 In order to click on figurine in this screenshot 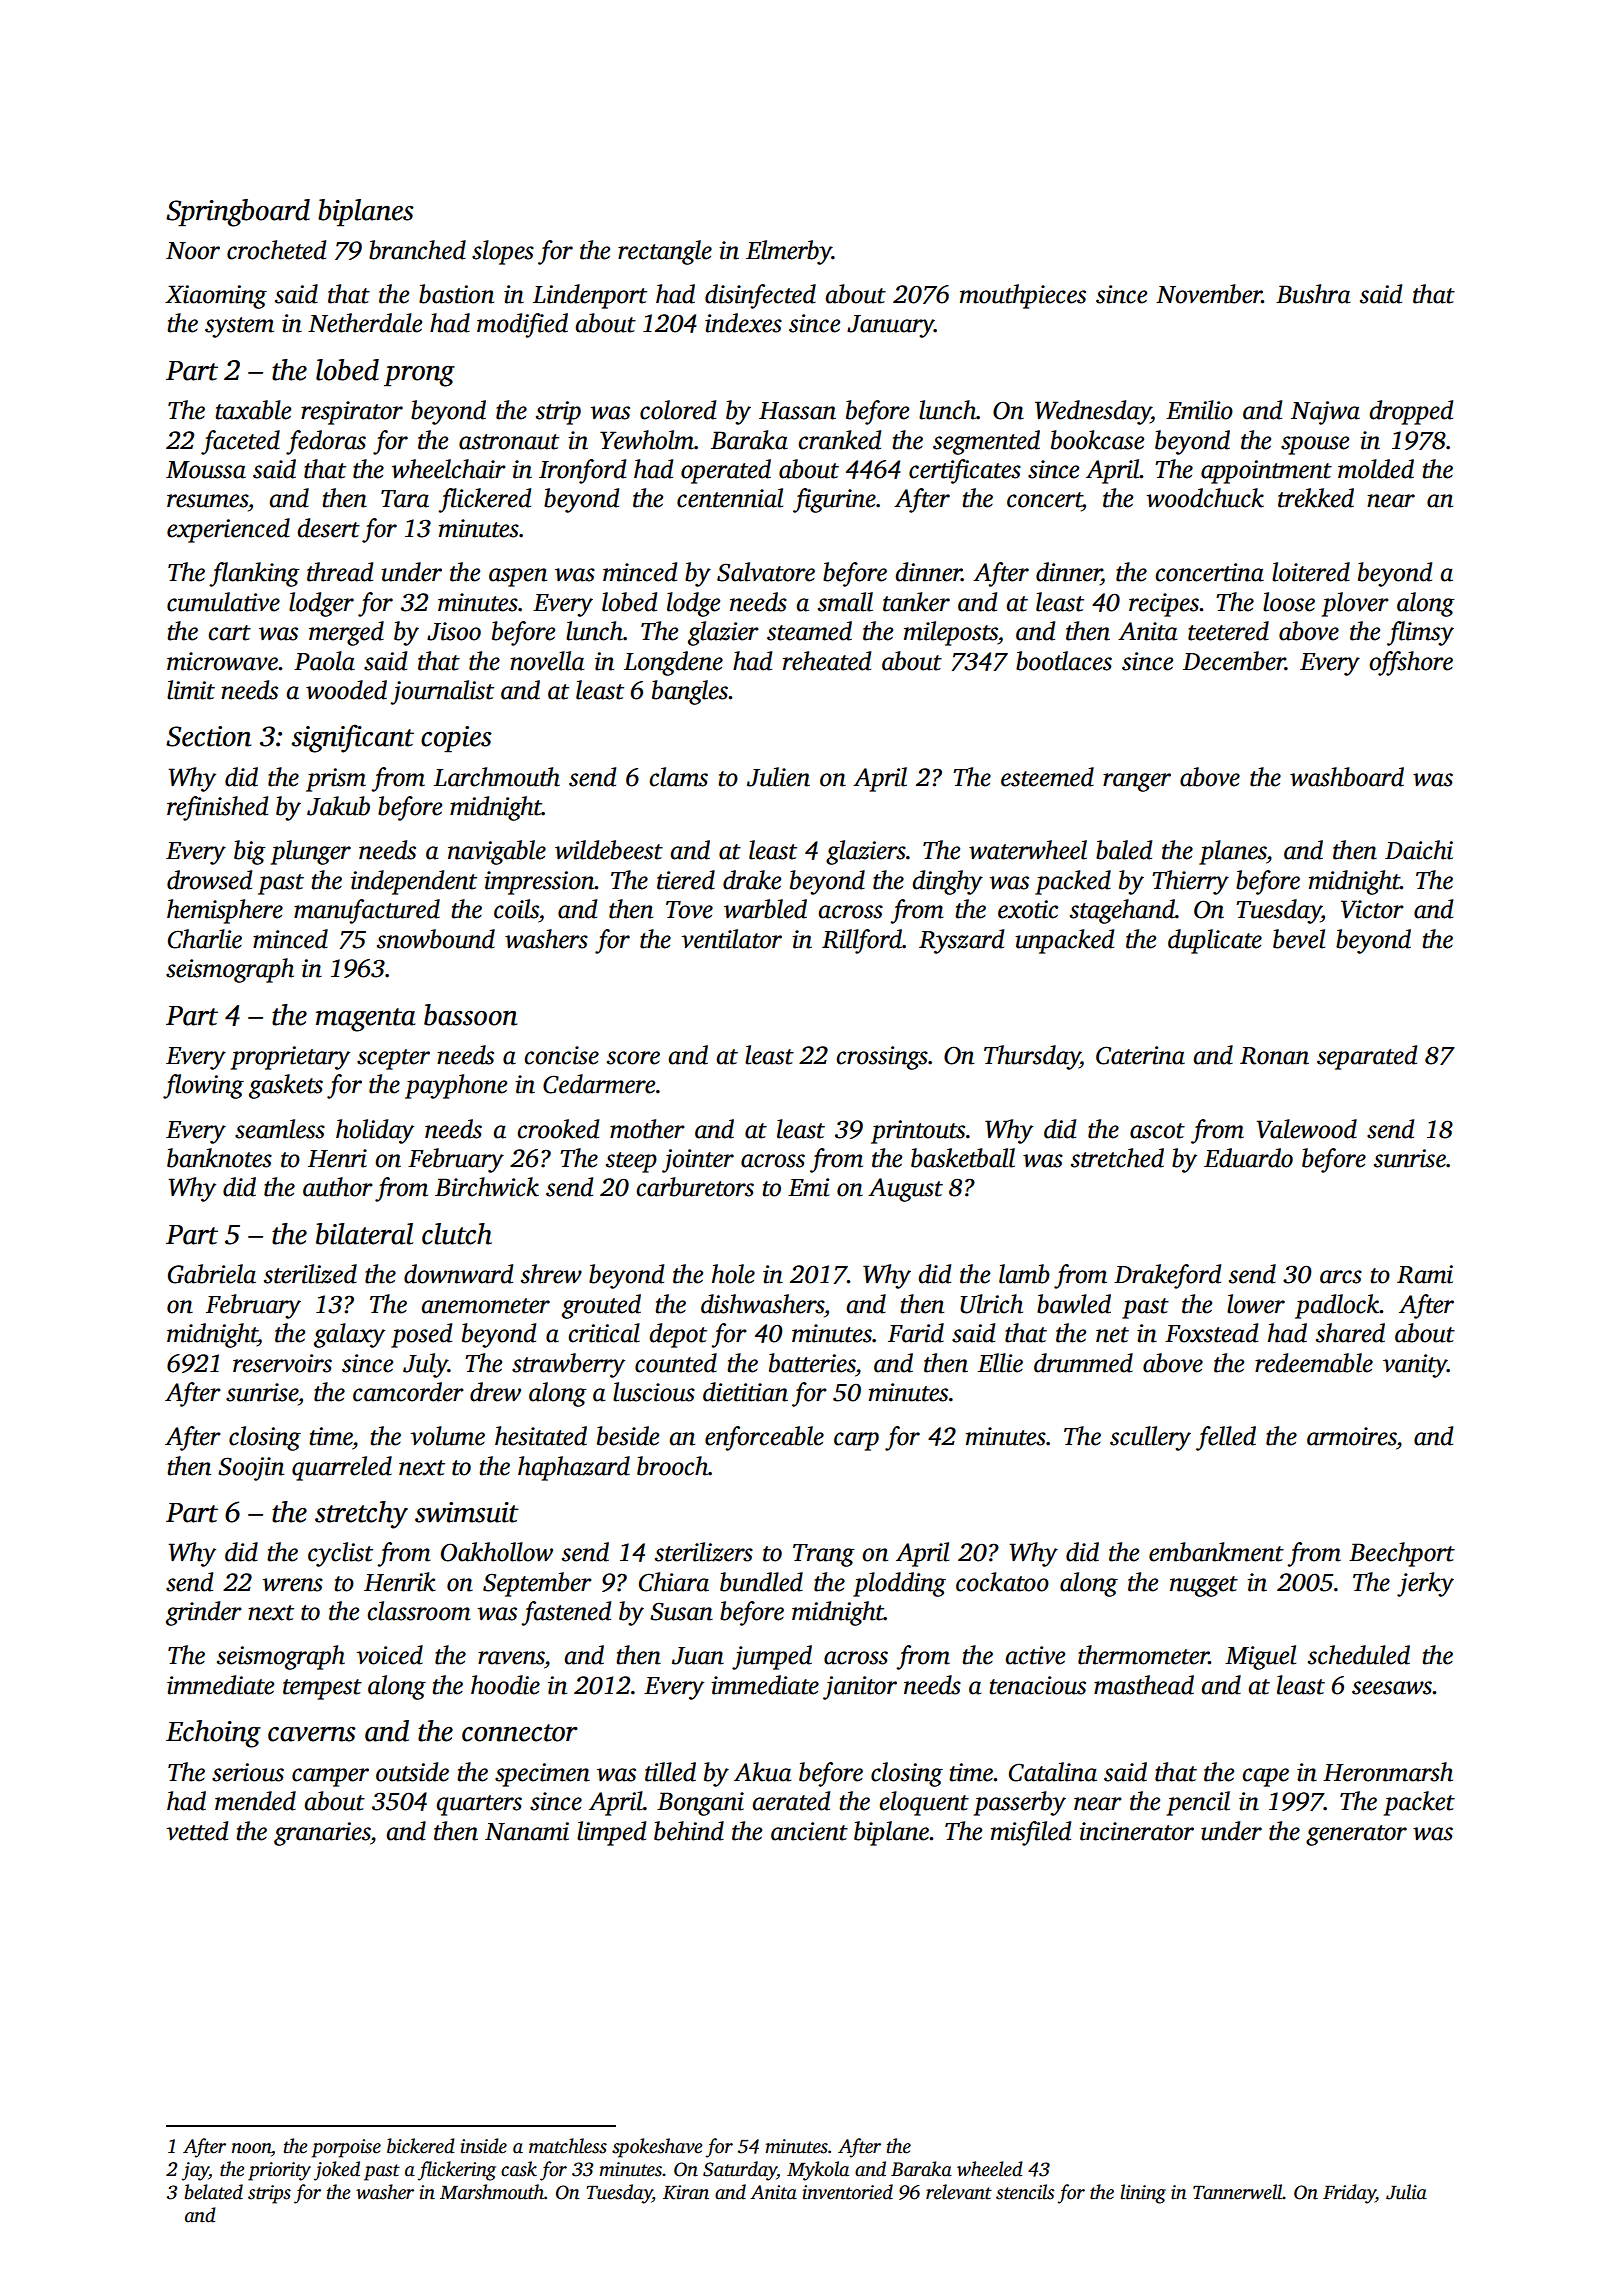, I will do `click(834, 500)`.
